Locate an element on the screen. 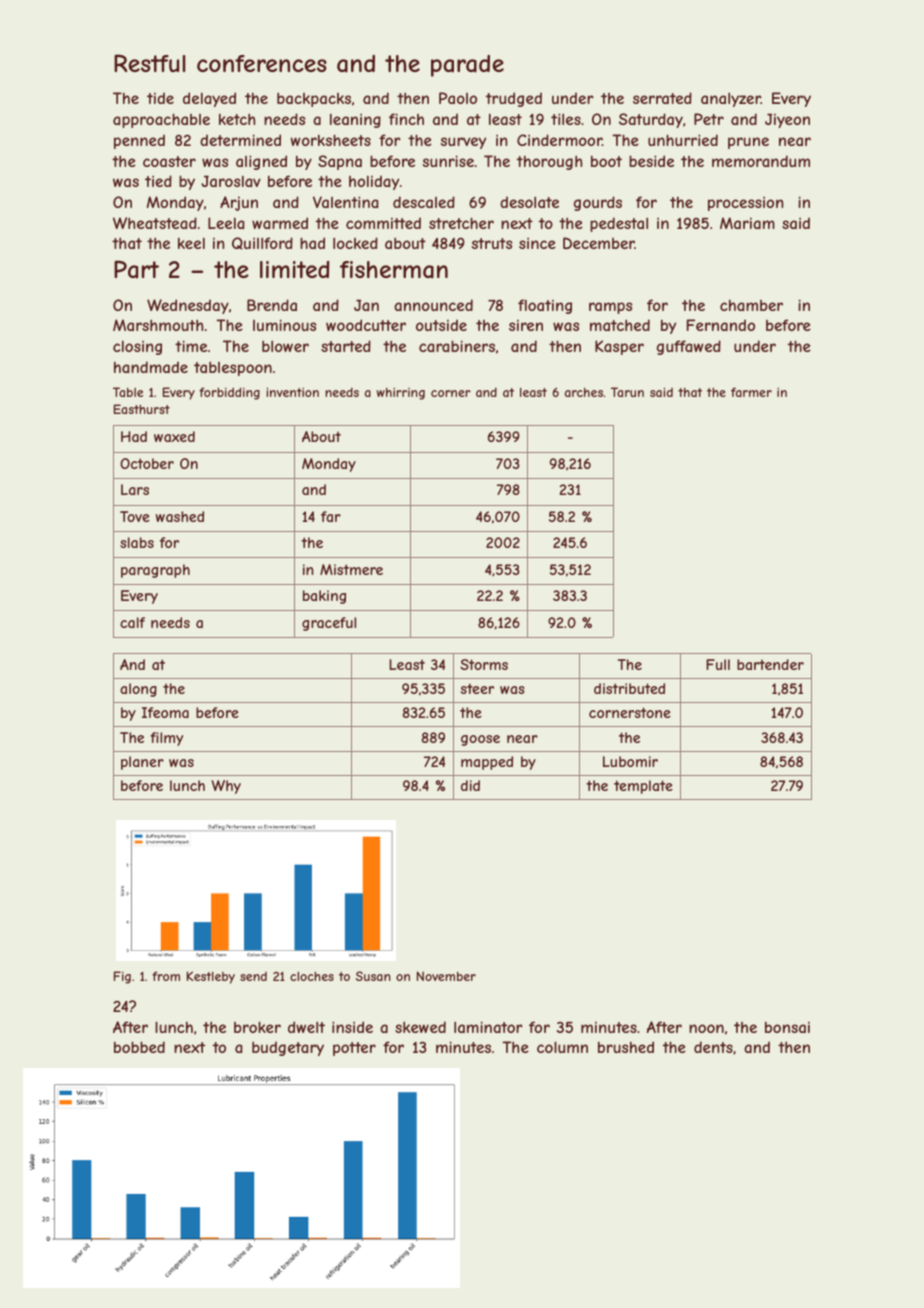 This screenshot has width=924, height=1308. goose is located at coordinates (480, 740).
